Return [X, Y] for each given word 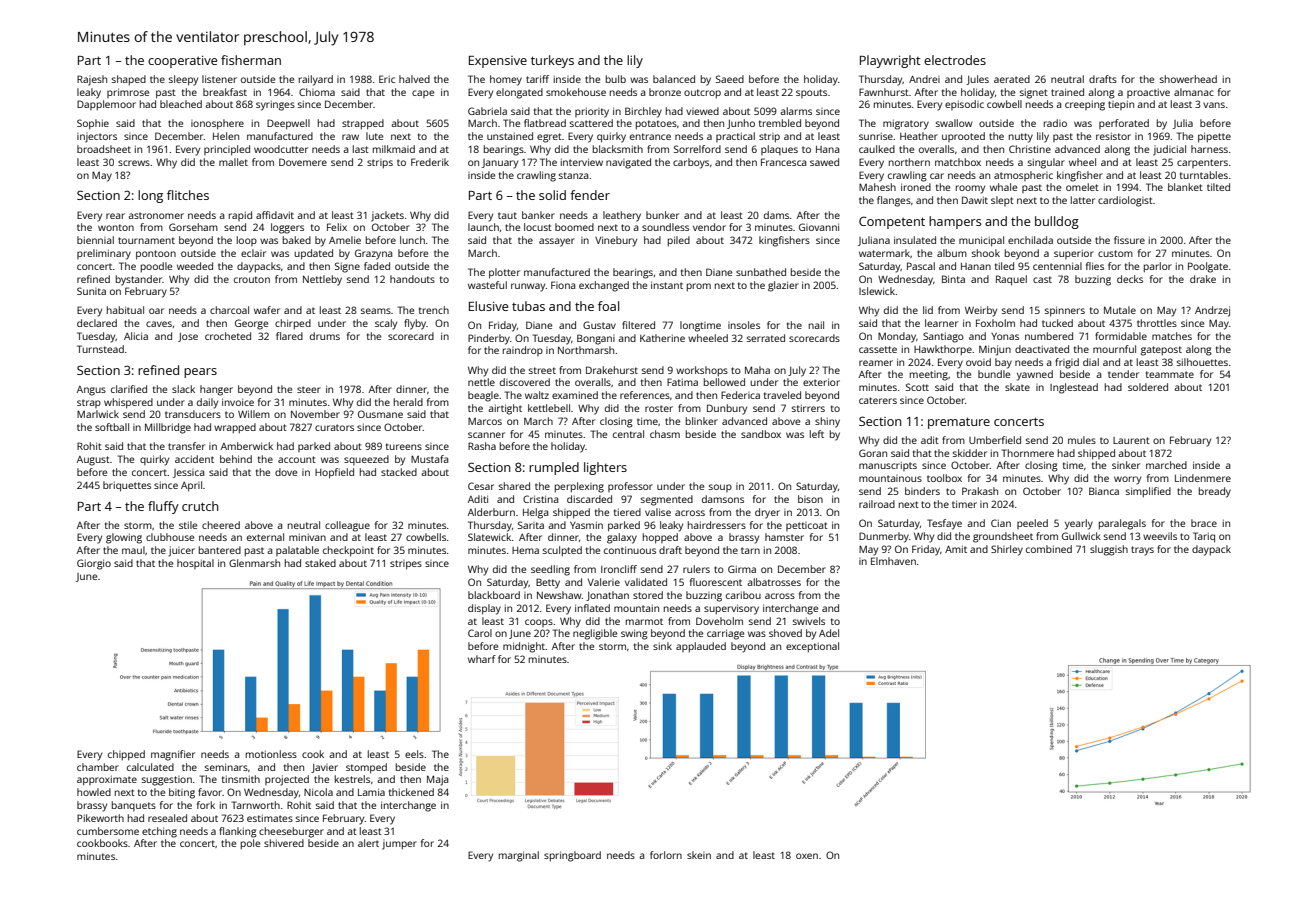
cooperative [182, 62]
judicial [1169, 150]
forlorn [666, 855]
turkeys [552, 61]
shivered [284, 843]
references [645, 395]
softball [112, 427]
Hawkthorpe [943, 350]
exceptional [812, 647]
